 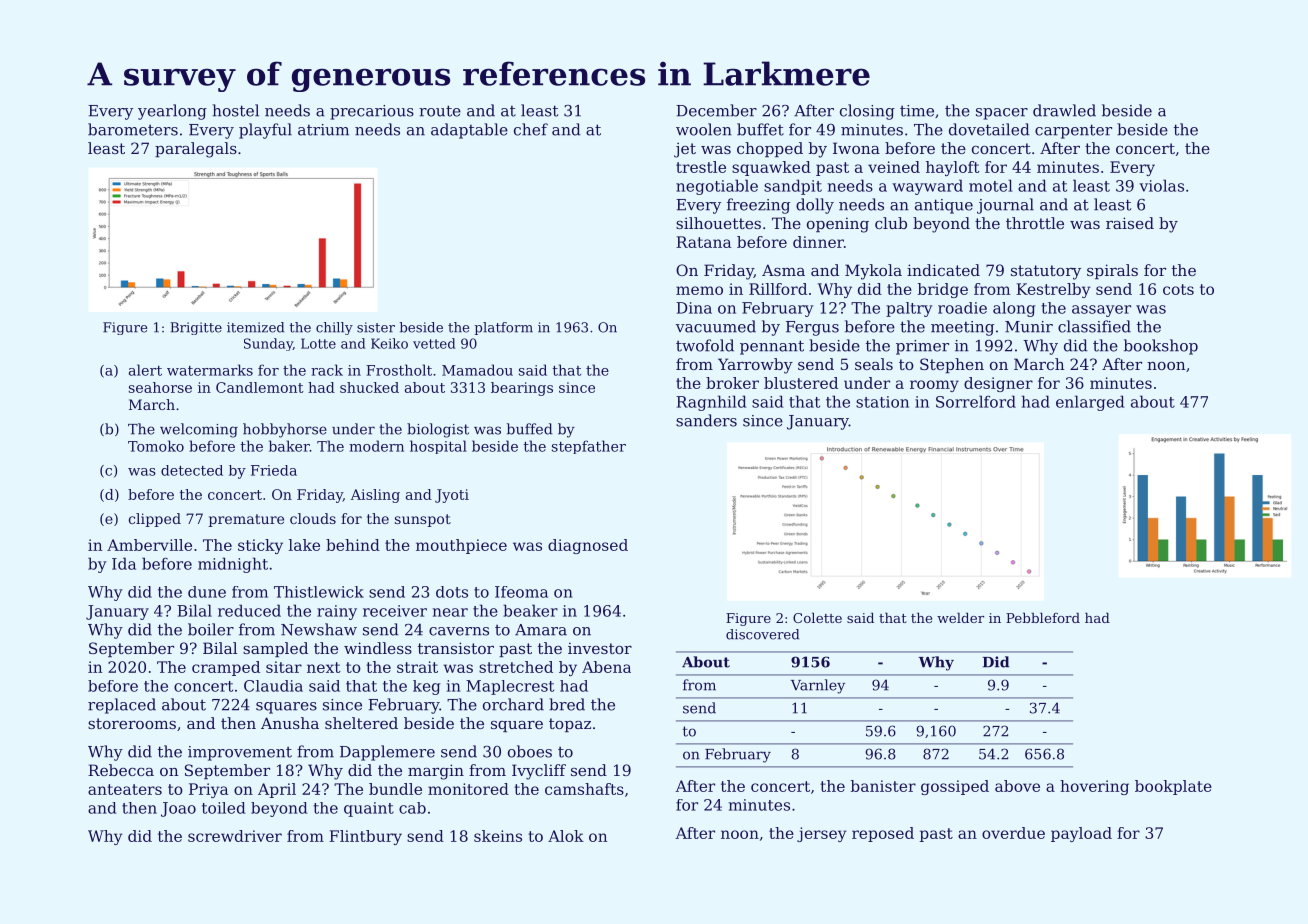 What do you see at coordinates (1064, 110) in the screenshot?
I see `drawled` at bounding box center [1064, 110].
